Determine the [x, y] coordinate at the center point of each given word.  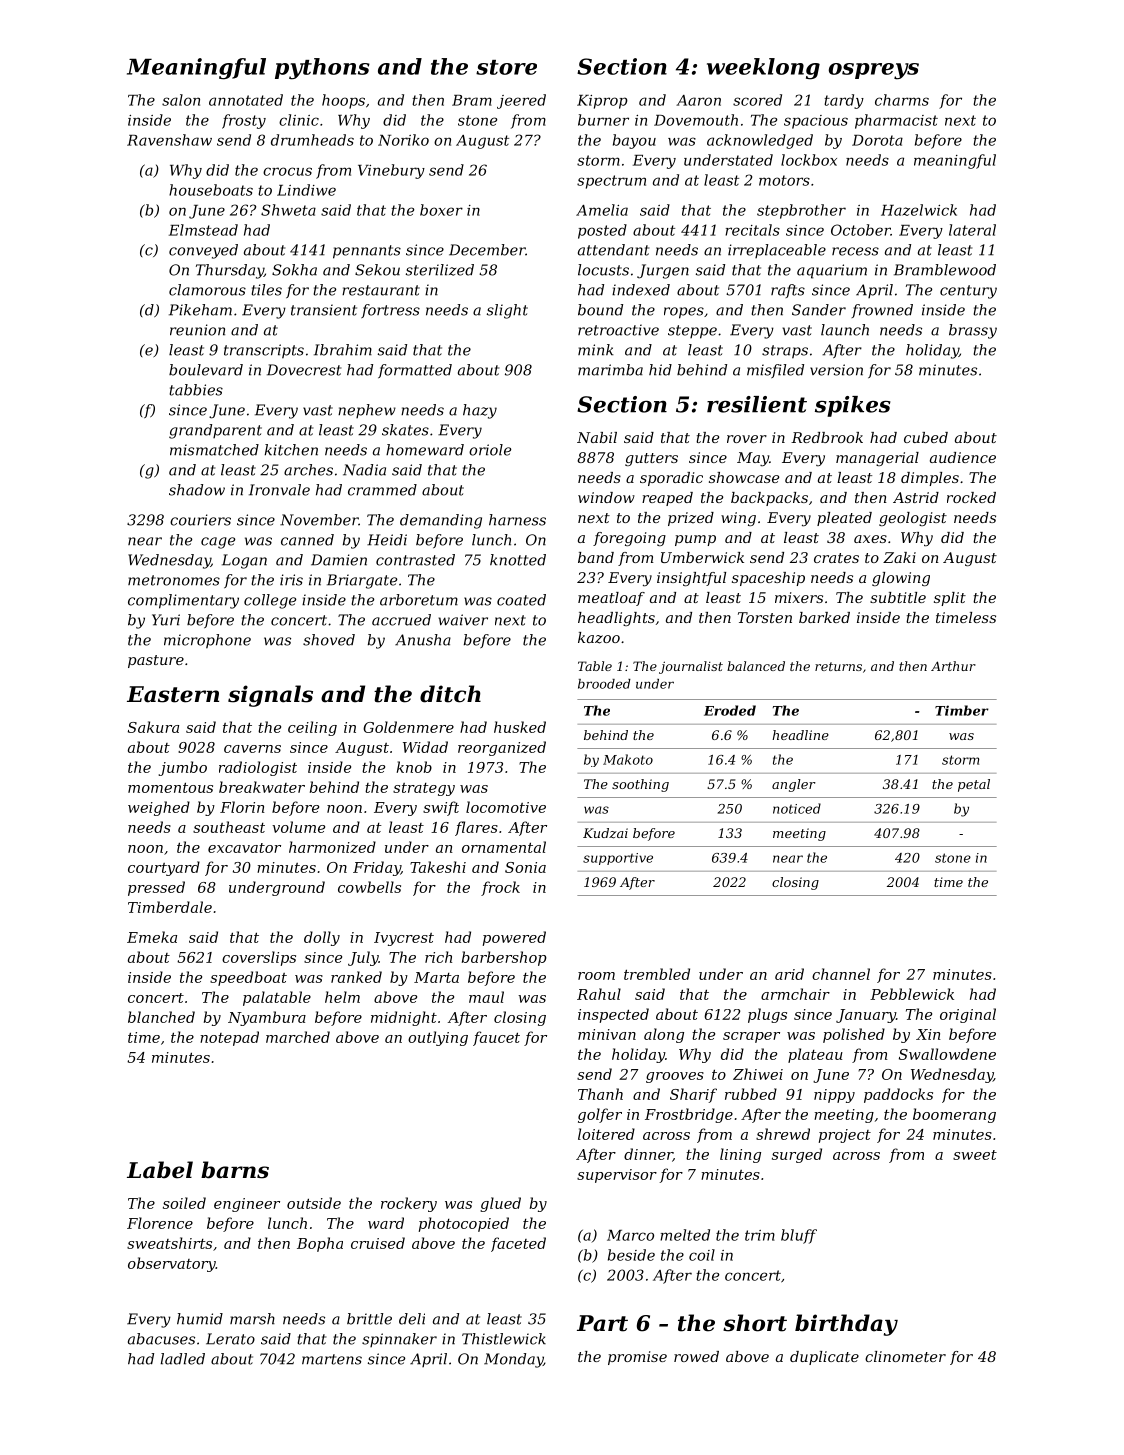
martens [332, 1359]
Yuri [166, 620]
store [506, 67]
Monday [513, 1360]
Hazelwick [919, 210]
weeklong [763, 69]
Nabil [597, 437]
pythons [322, 69]
